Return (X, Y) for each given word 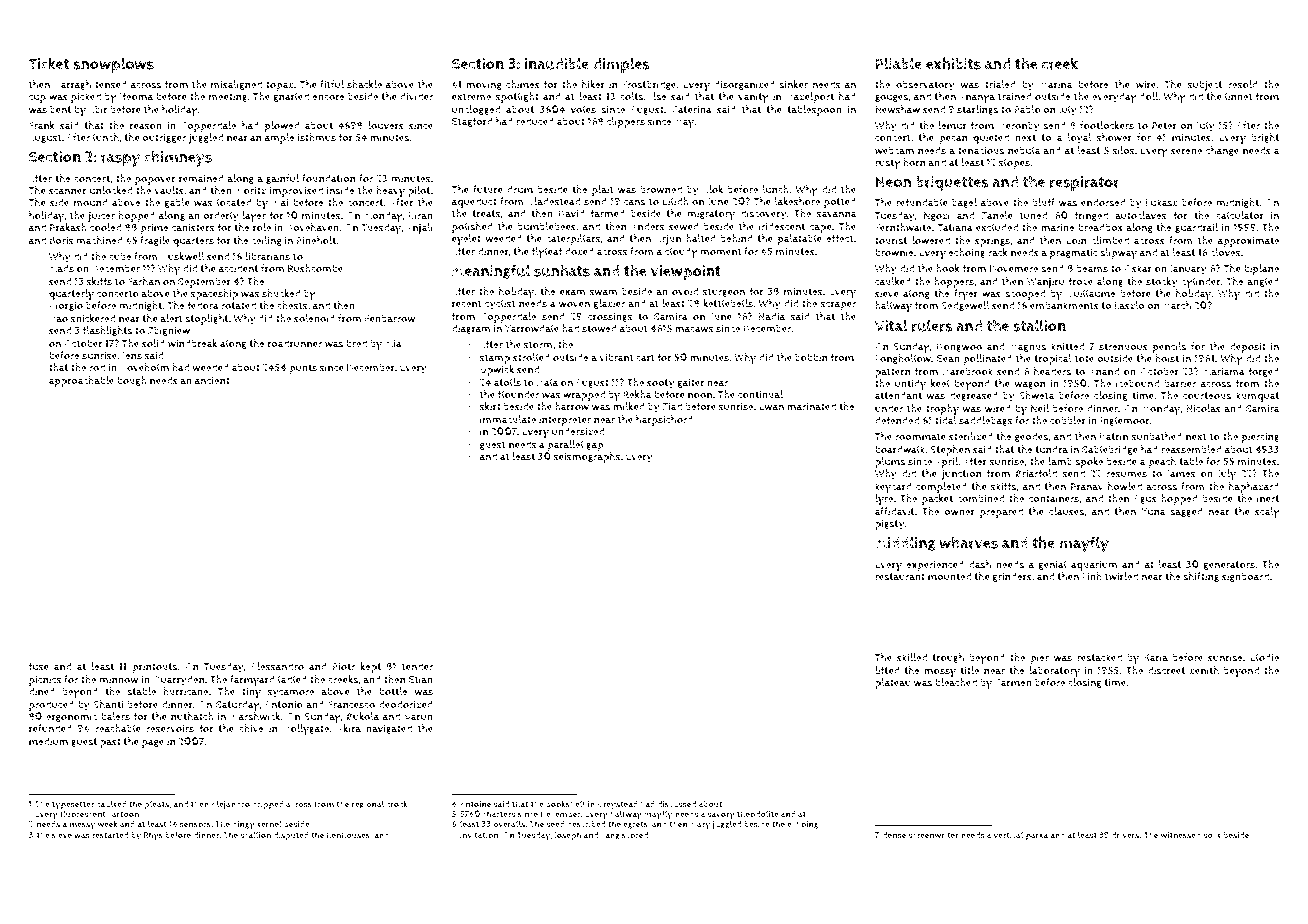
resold (1243, 84)
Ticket (49, 63)
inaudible (557, 63)
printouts (155, 668)
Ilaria (1156, 657)
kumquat (1257, 396)
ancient (212, 380)
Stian (421, 679)
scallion (255, 835)
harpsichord (664, 420)
